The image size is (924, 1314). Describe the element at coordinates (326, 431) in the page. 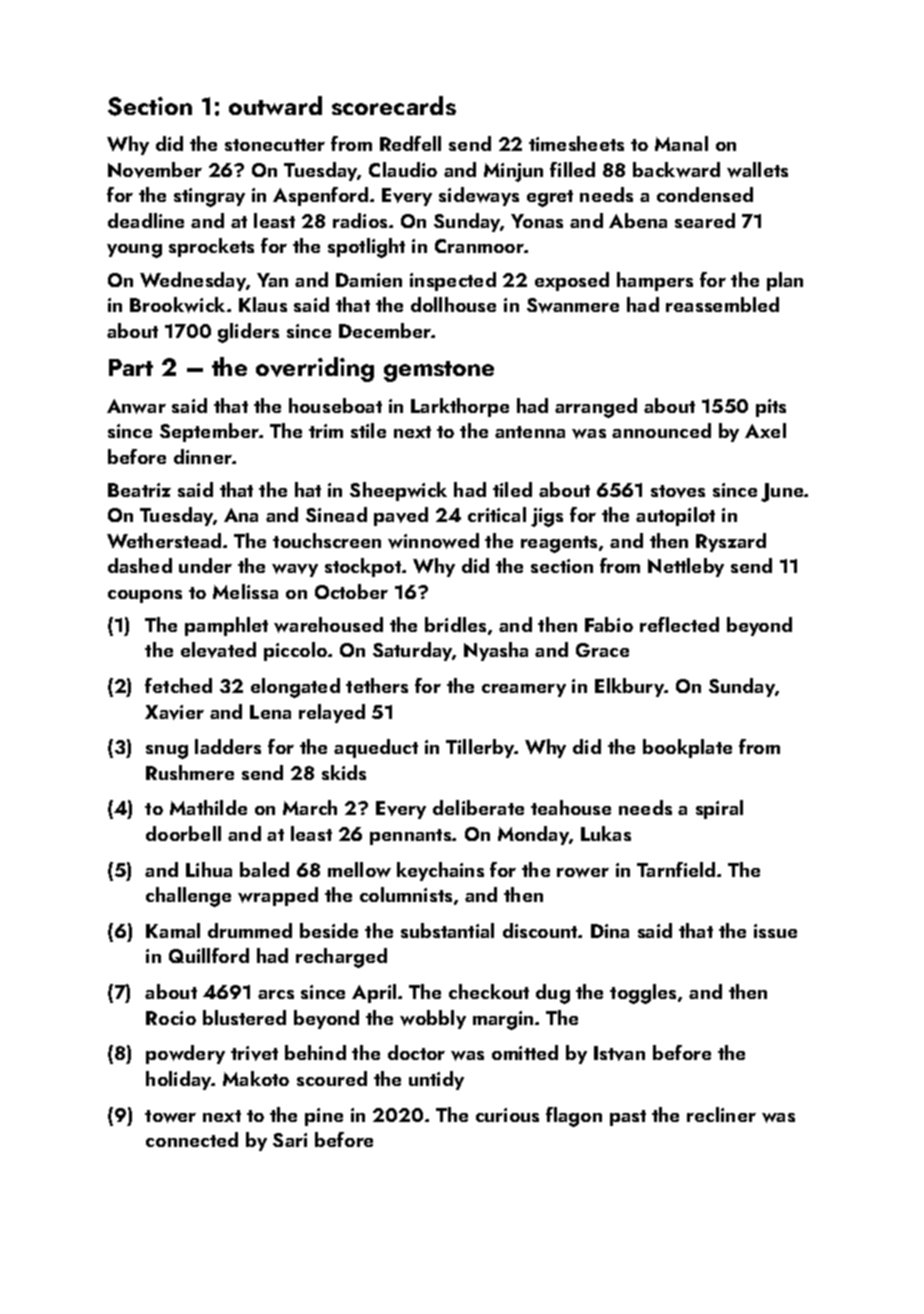

I see `trim` at that location.
